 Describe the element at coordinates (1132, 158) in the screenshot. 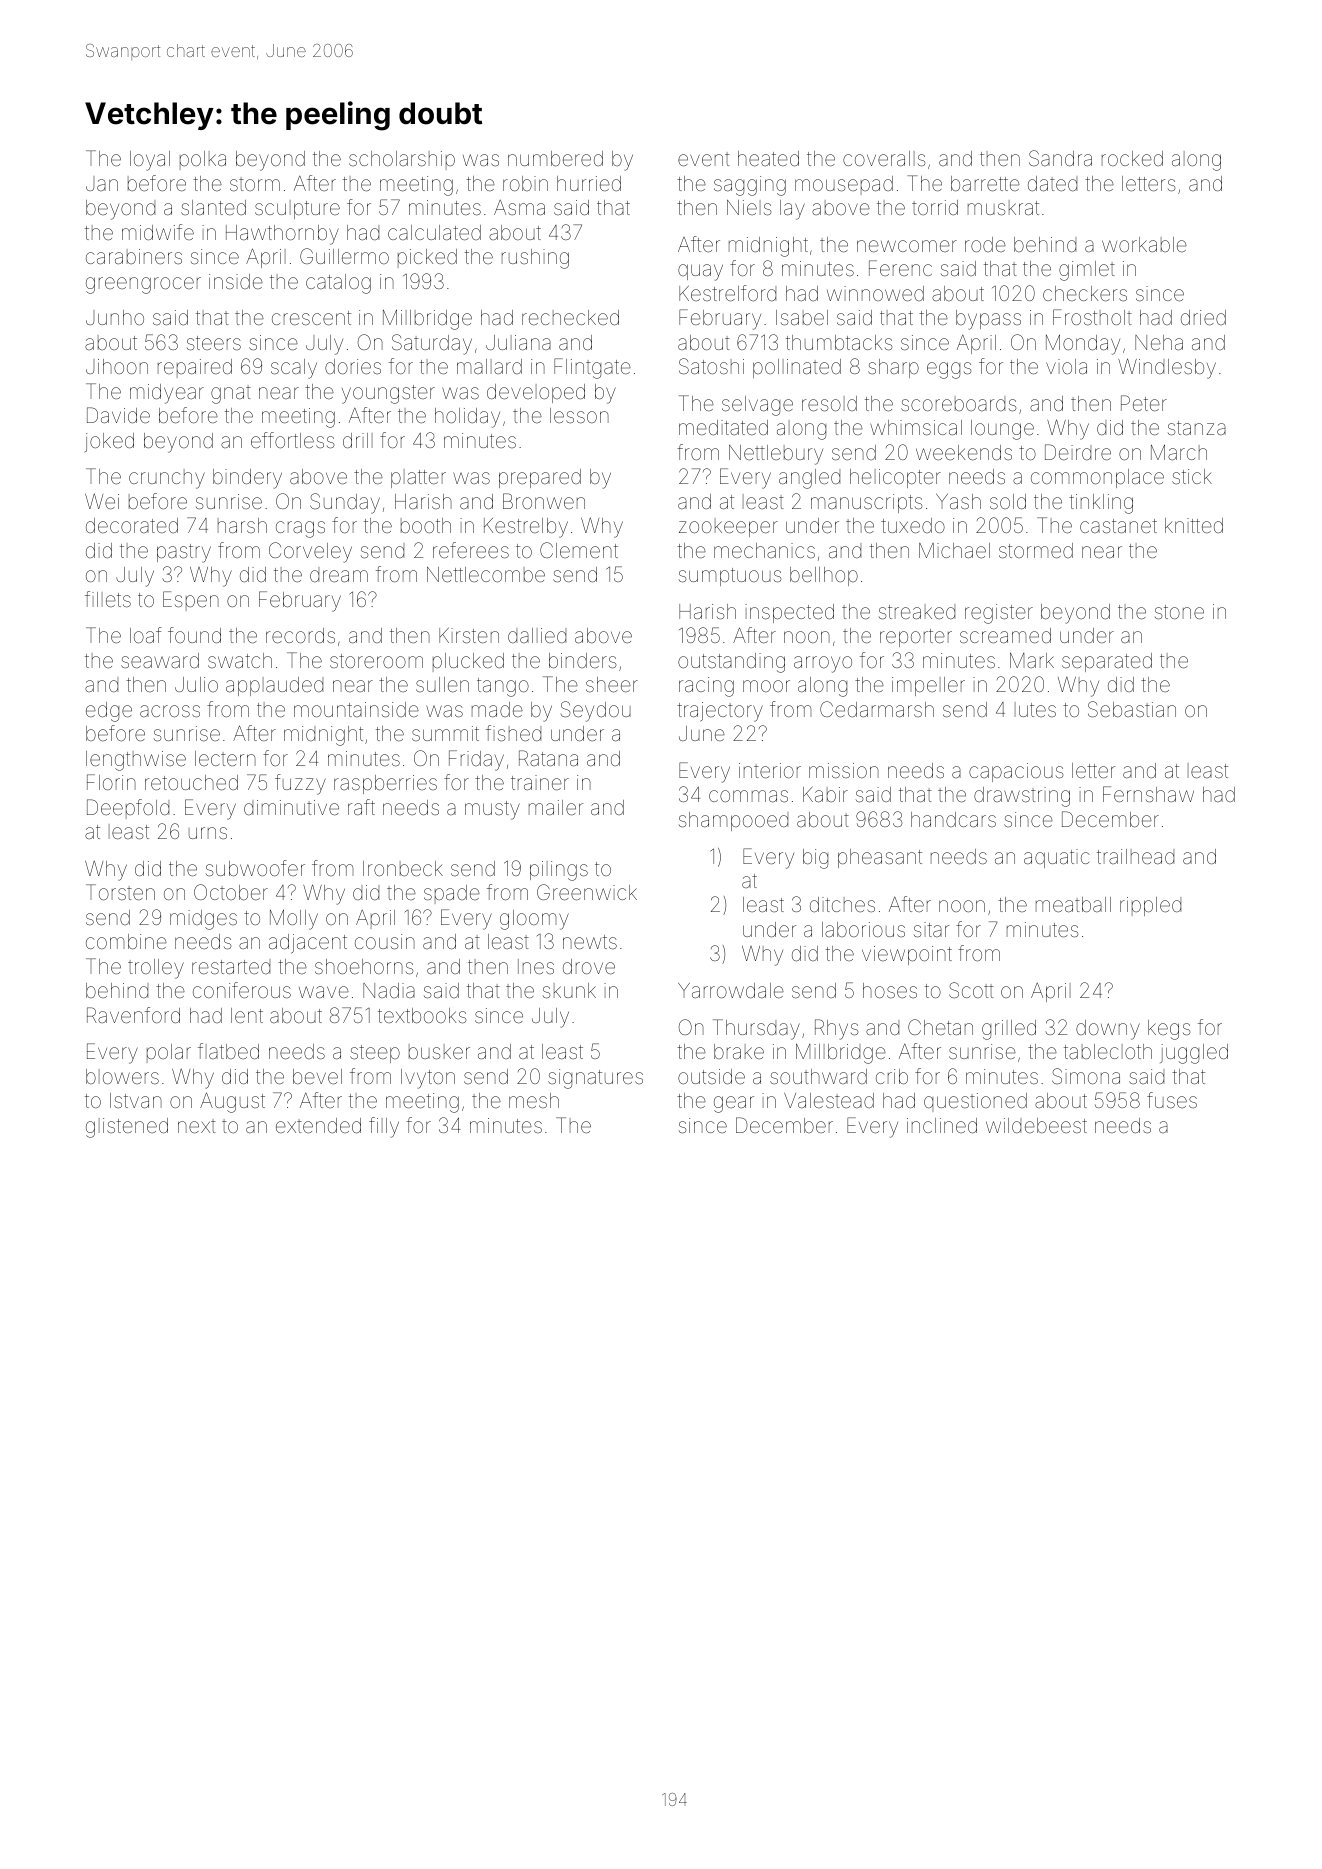

I see `rocked` at that location.
